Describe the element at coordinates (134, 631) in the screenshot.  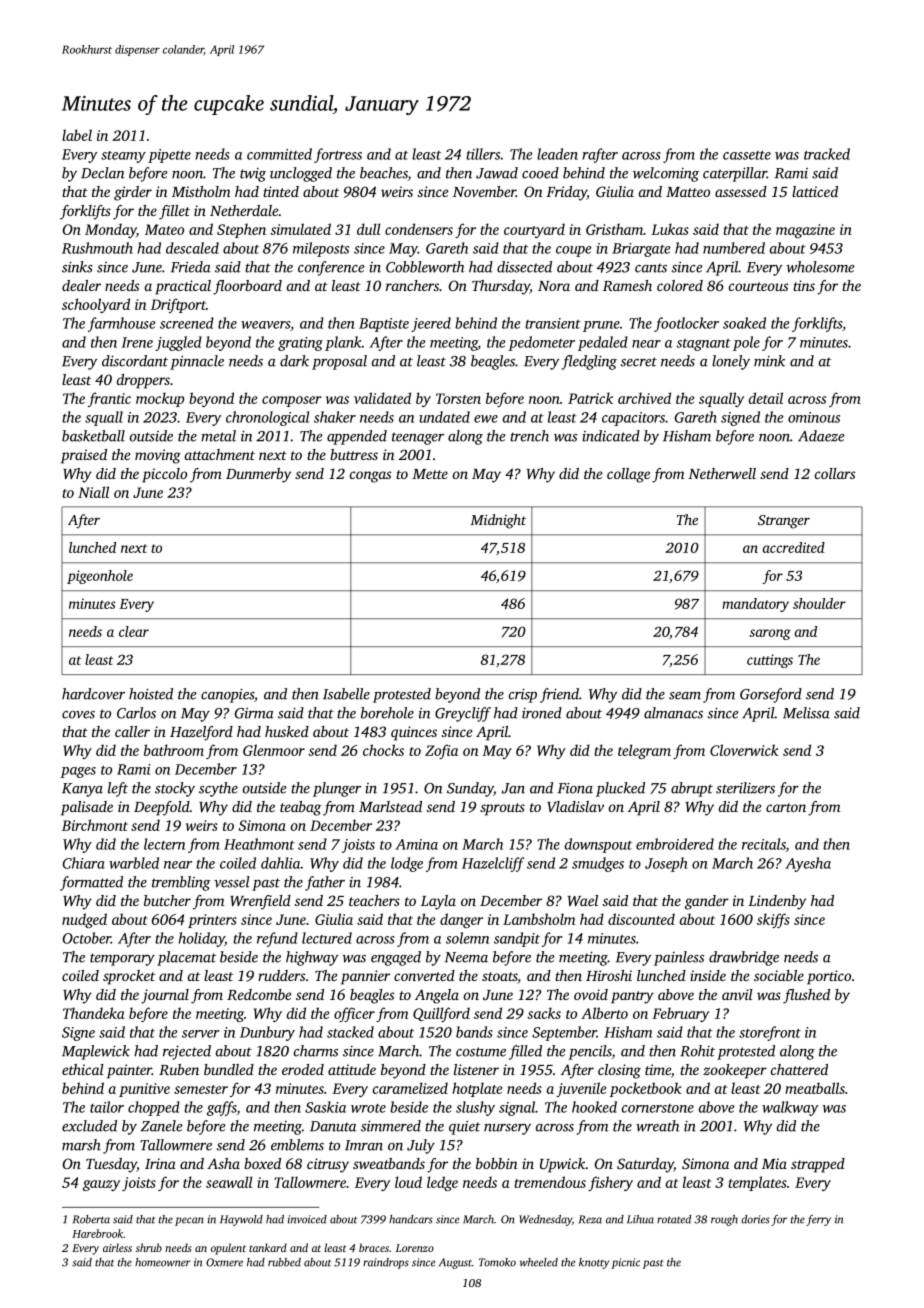
I see `clear` at that location.
